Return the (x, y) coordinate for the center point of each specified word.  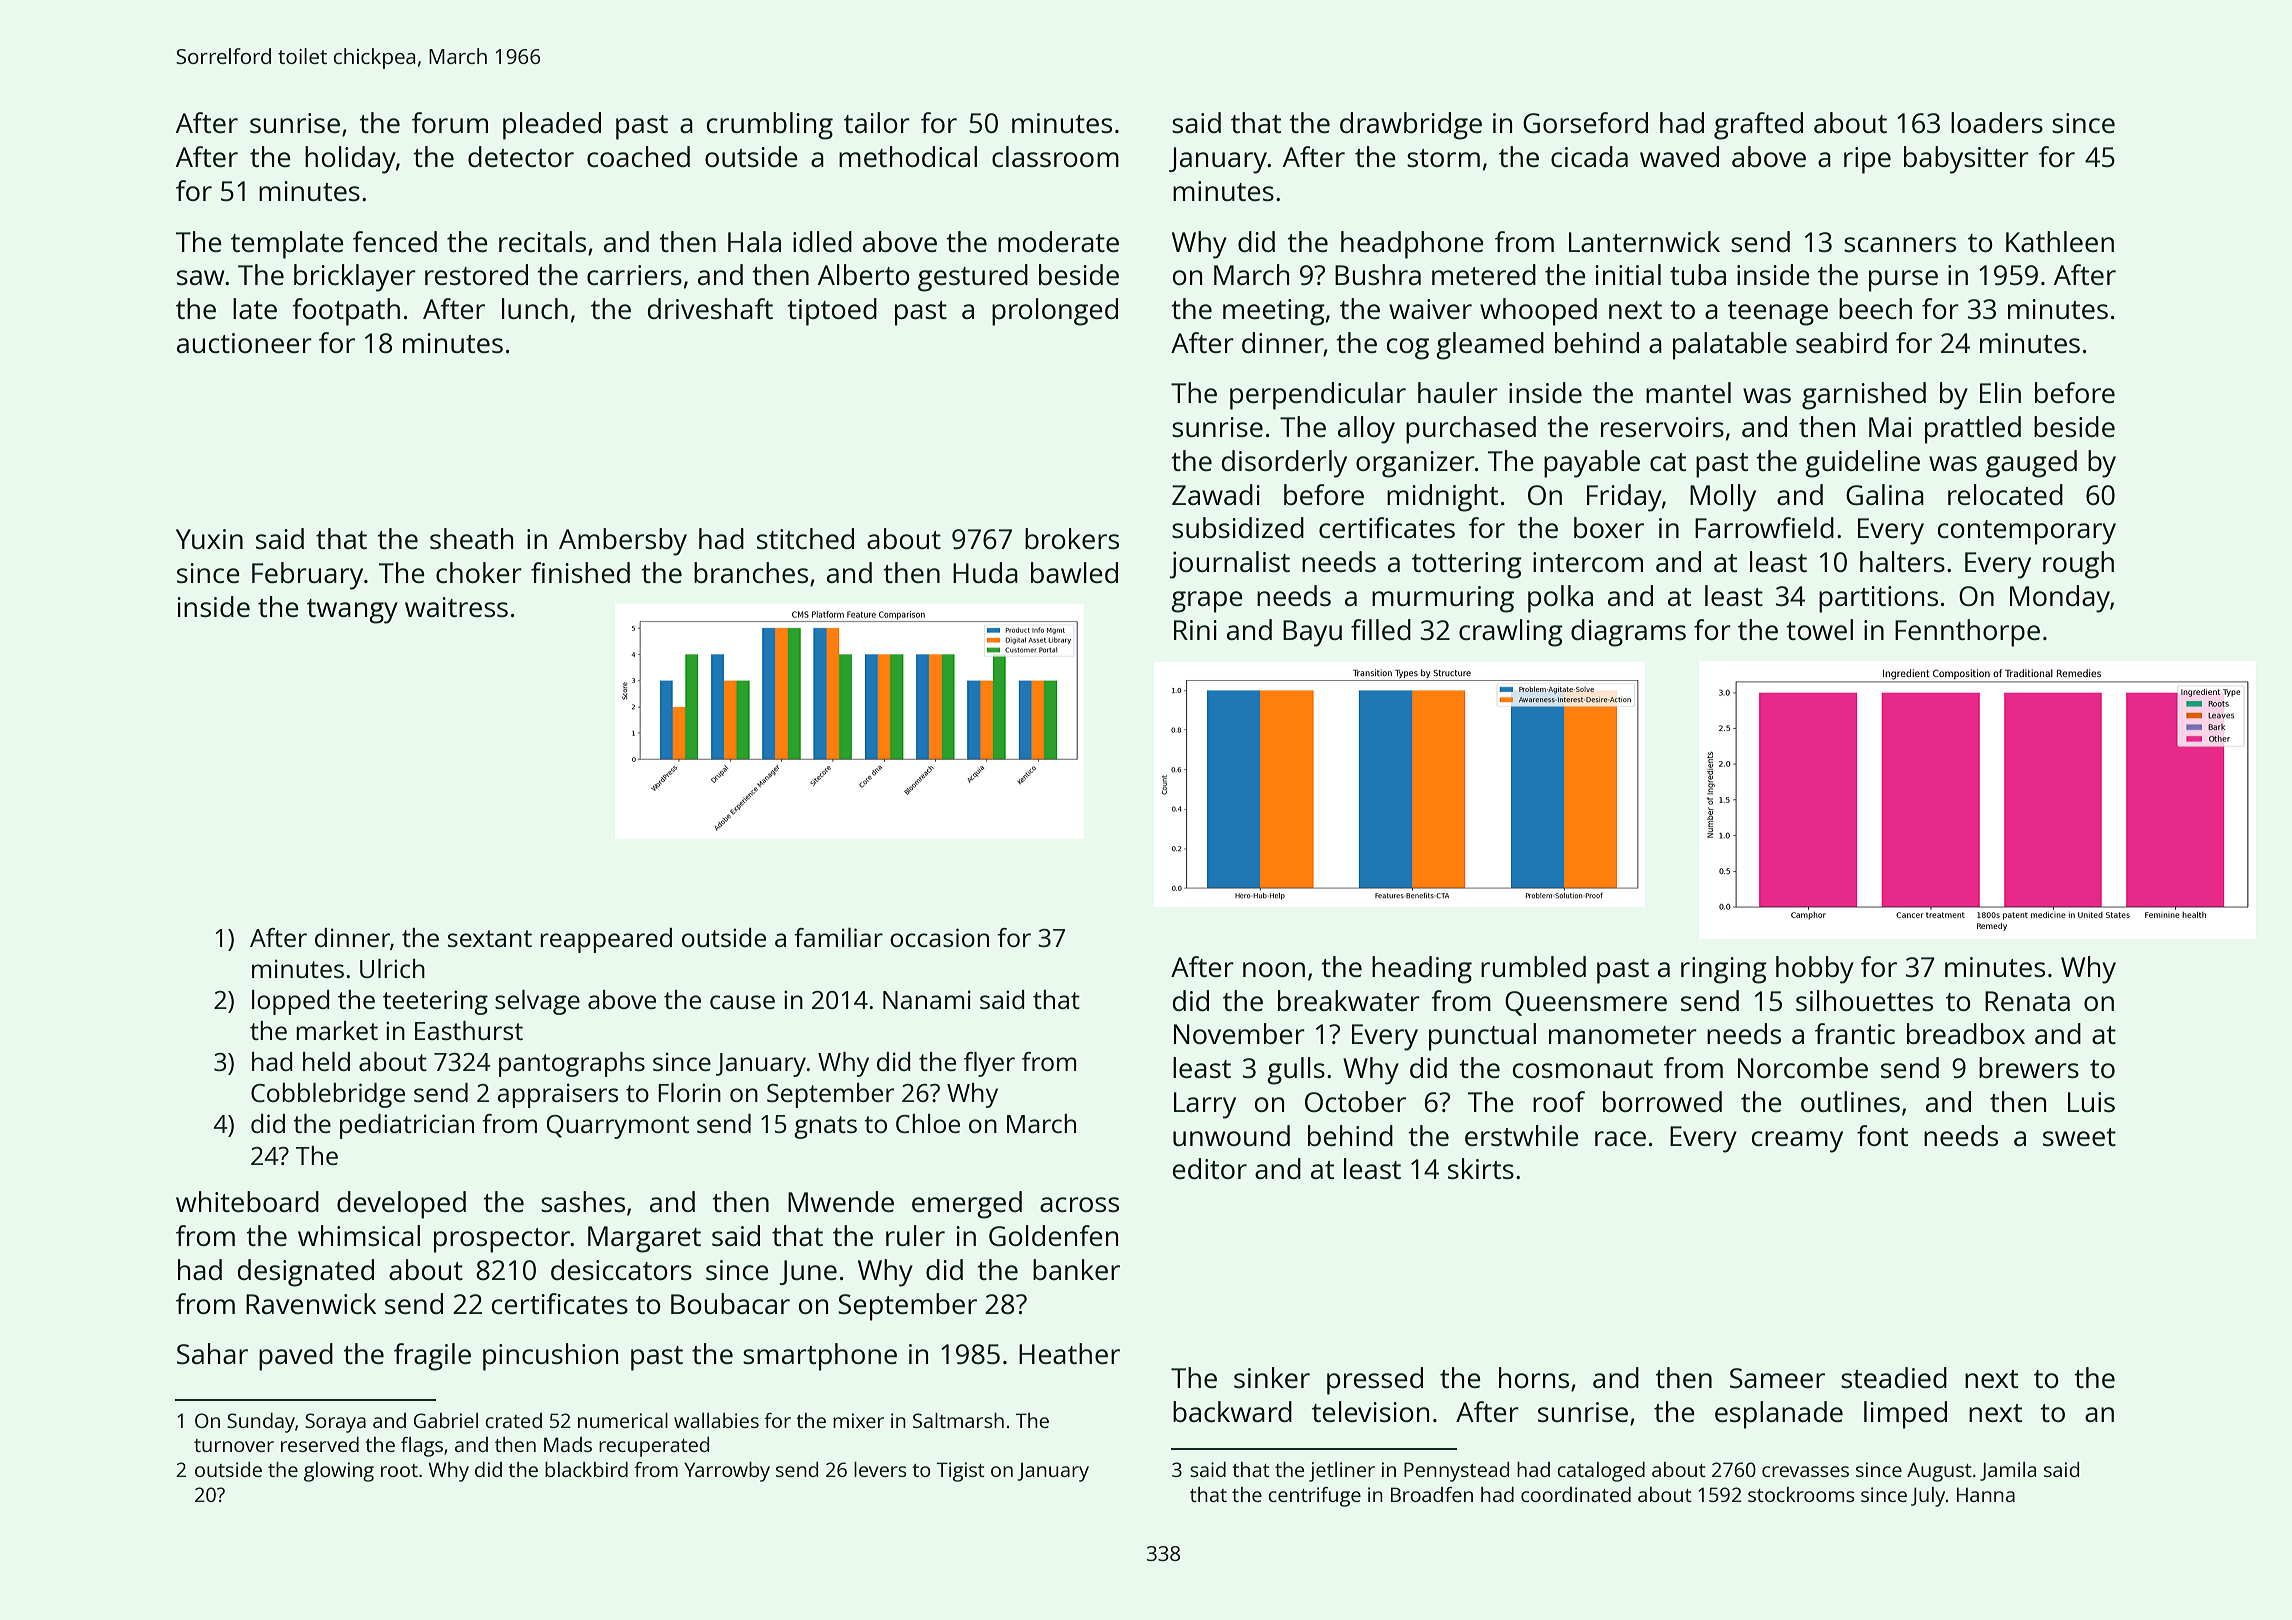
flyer (989, 1064)
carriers (634, 275)
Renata (2027, 1001)
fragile (432, 1357)
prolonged (1055, 312)
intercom (1588, 562)
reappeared (606, 940)
